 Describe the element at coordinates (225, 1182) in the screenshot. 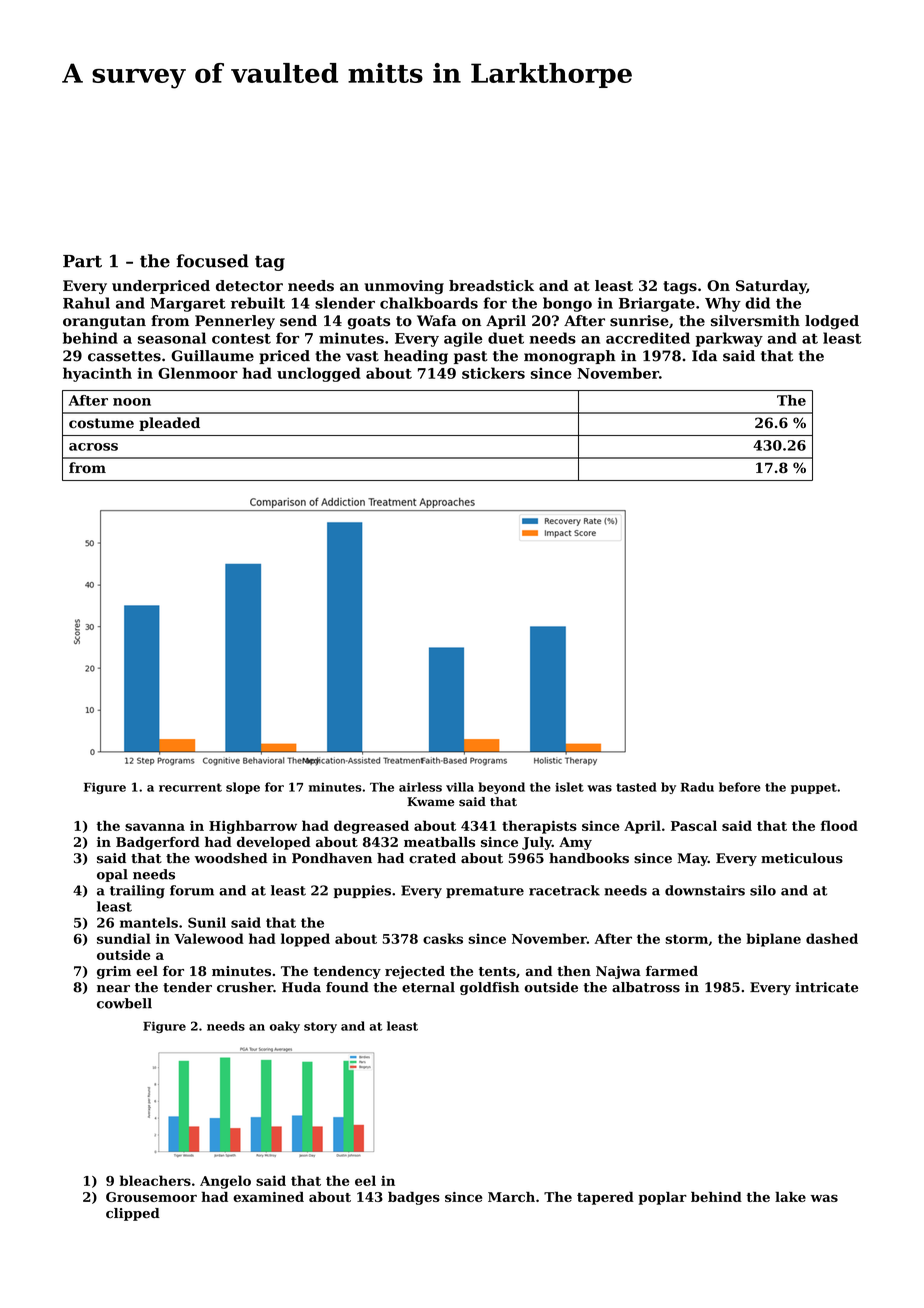

I see `Angelo` at that location.
